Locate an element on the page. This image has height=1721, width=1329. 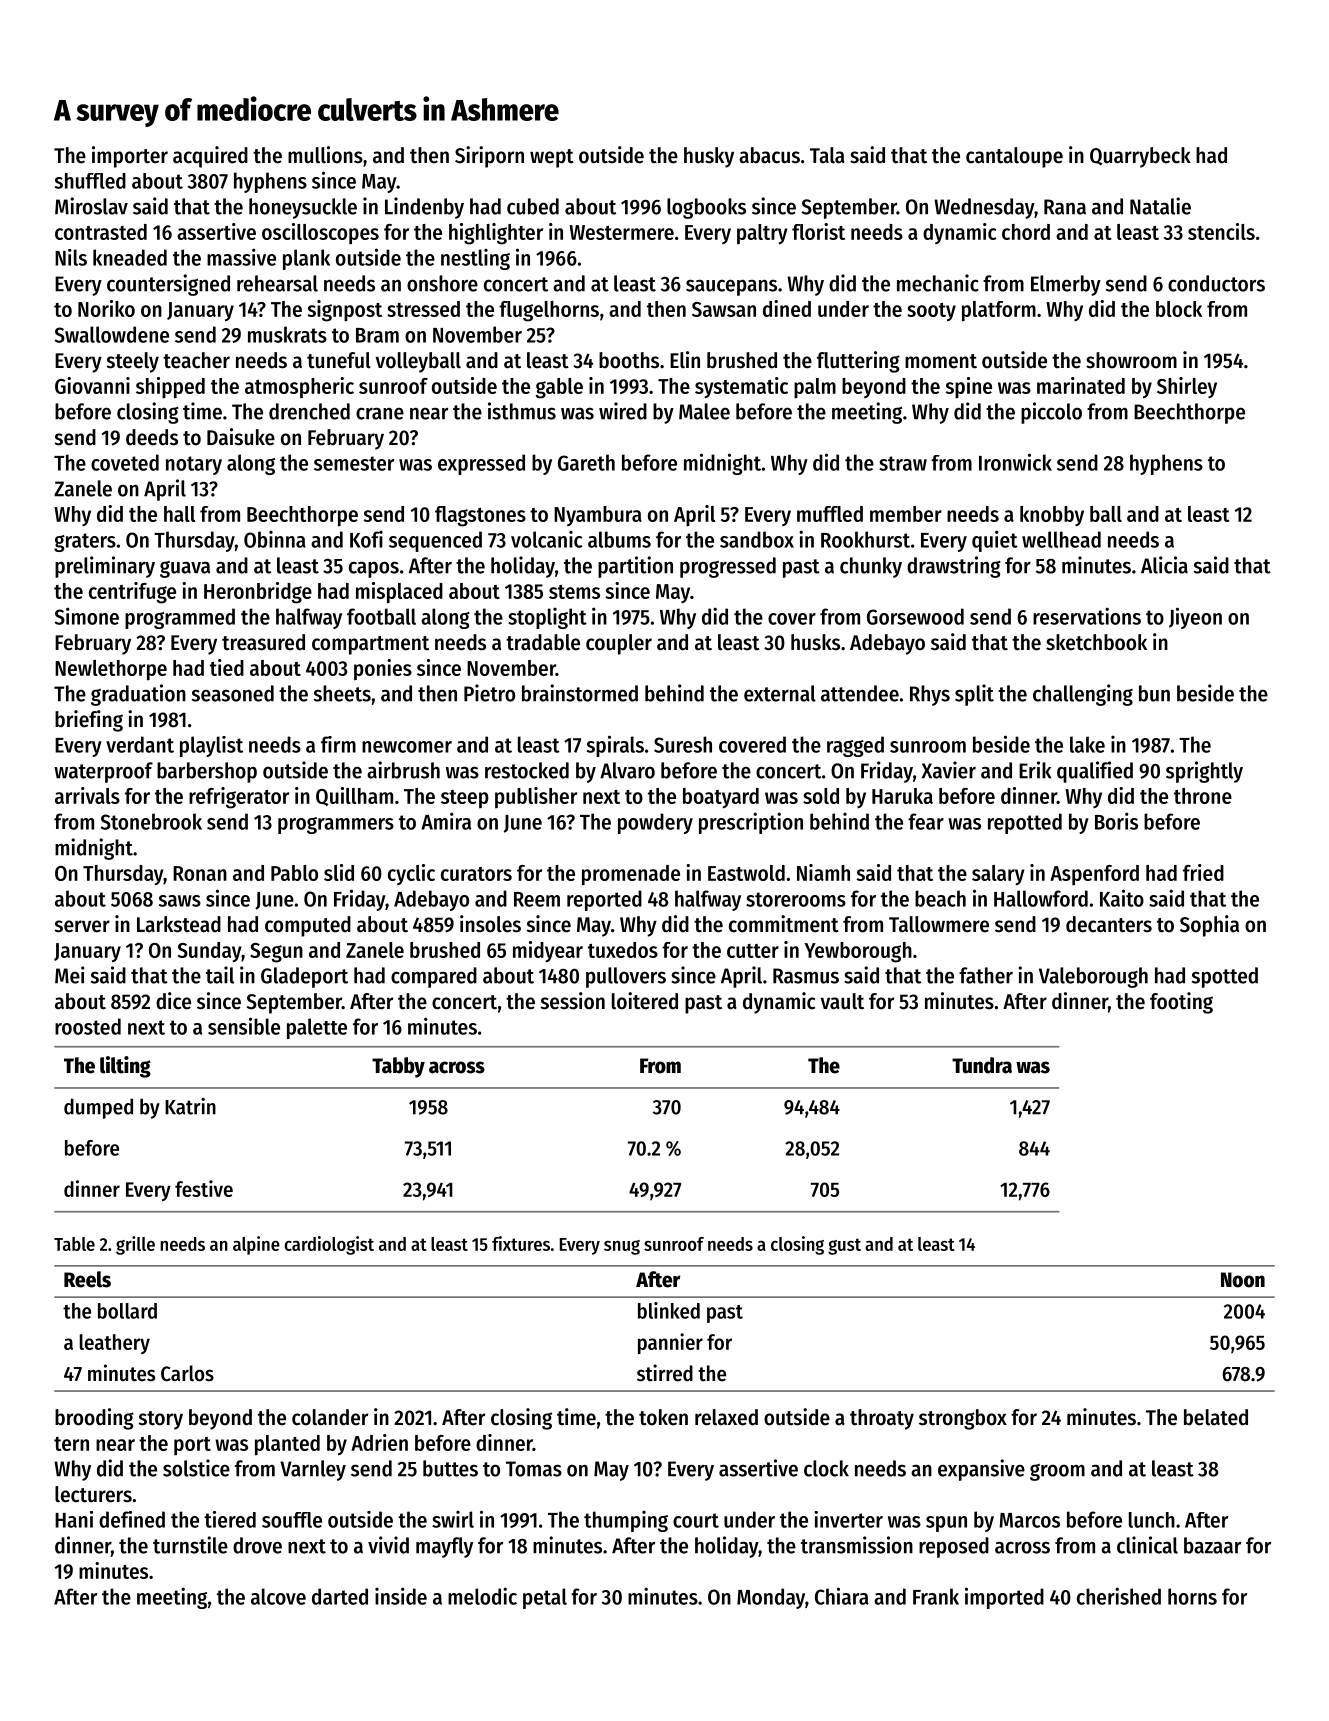
nestling is located at coordinates (475, 259).
